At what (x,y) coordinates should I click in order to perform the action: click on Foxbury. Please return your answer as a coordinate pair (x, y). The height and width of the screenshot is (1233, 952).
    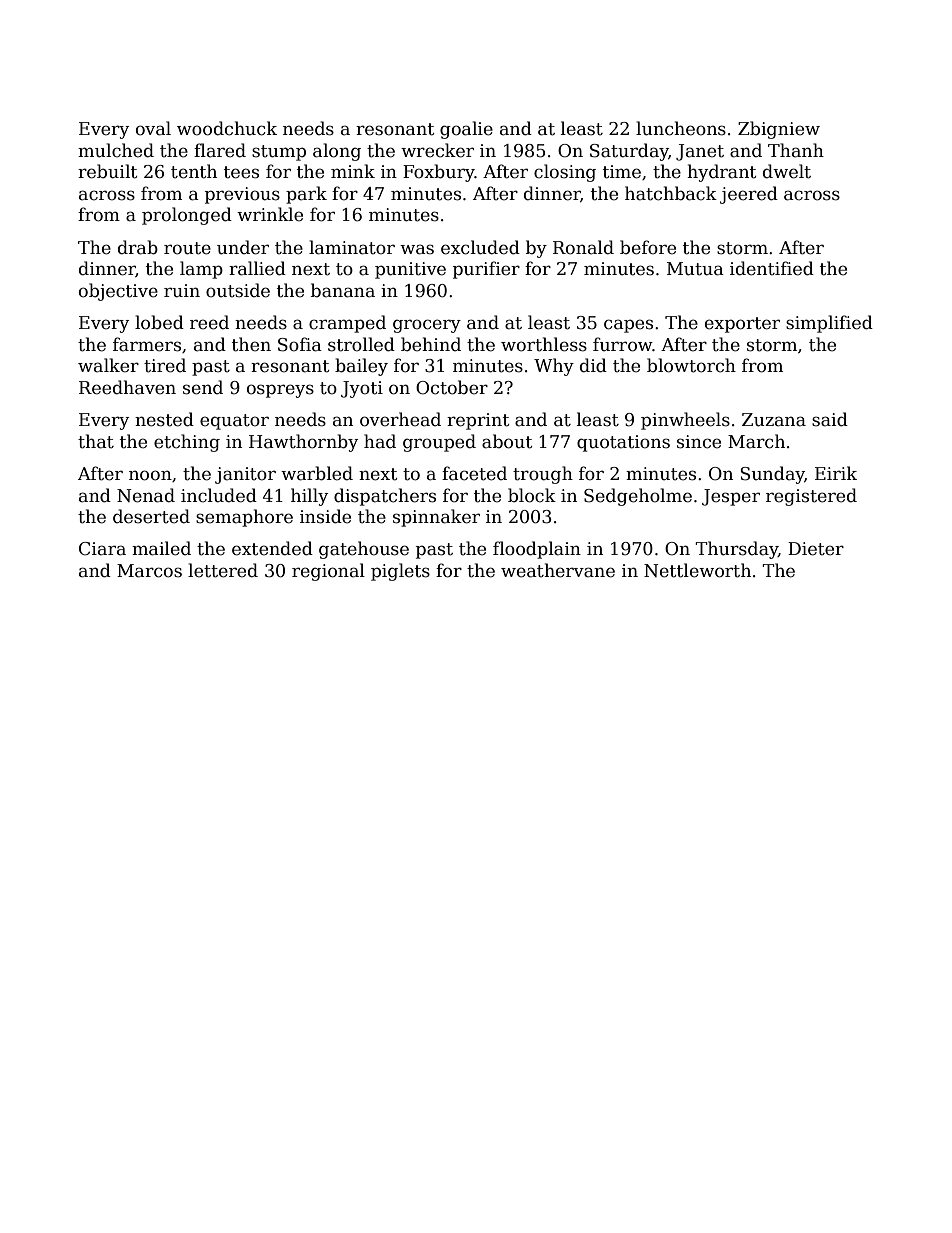
    Looking at the image, I should click on (439, 173).
